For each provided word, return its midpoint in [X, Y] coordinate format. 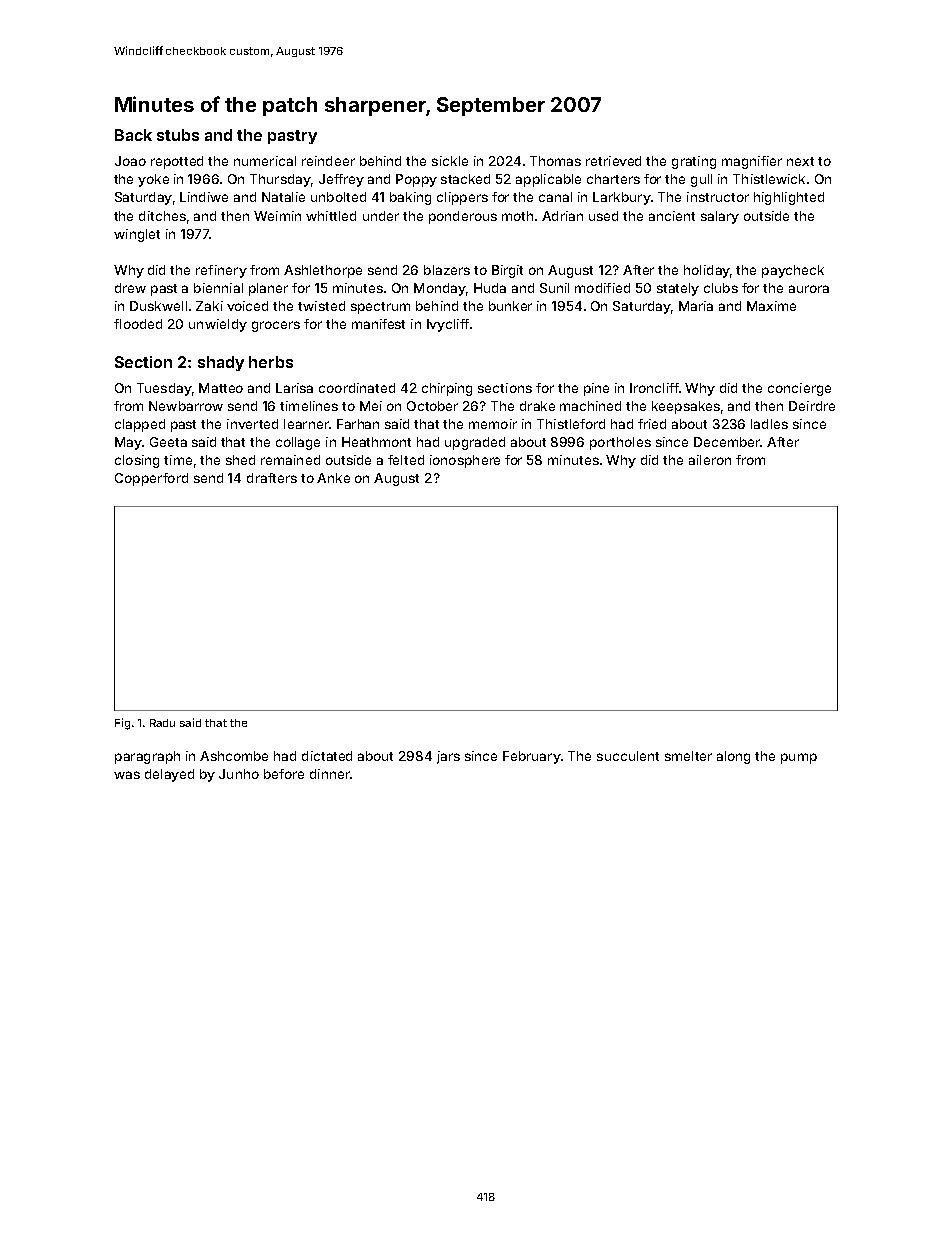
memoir [493, 424]
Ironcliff [654, 388]
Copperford [151, 479]
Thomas [555, 161]
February [532, 757]
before [284, 774]
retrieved [613, 161]
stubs [178, 135]
